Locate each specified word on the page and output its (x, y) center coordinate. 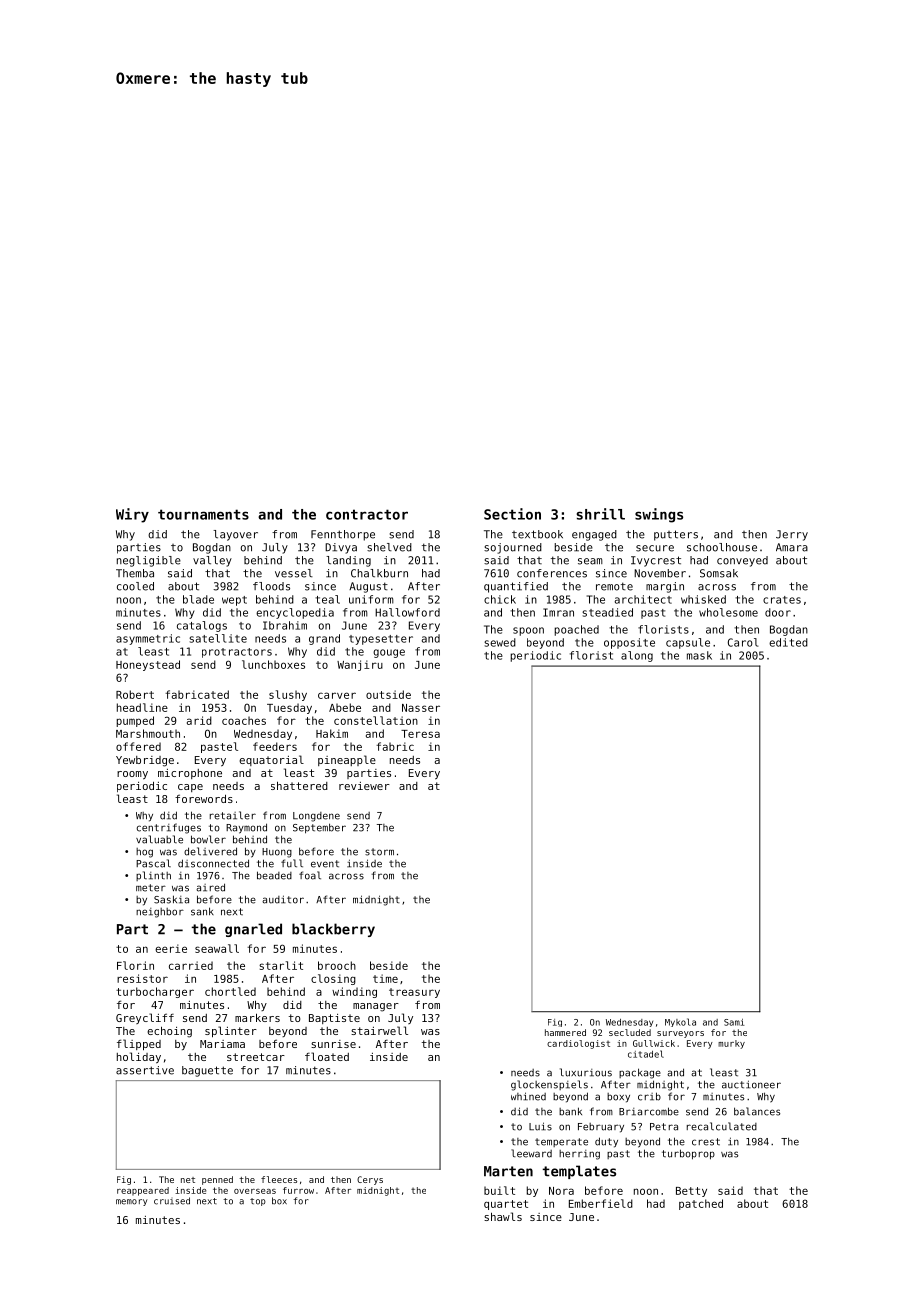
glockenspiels (549, 1085)
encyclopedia (295, 613)
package (640, 1073)
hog (144, 853)
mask (699, 655)
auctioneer (751, 1084)
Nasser (421, 708)
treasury (414, 993)
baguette (207, 1071)
